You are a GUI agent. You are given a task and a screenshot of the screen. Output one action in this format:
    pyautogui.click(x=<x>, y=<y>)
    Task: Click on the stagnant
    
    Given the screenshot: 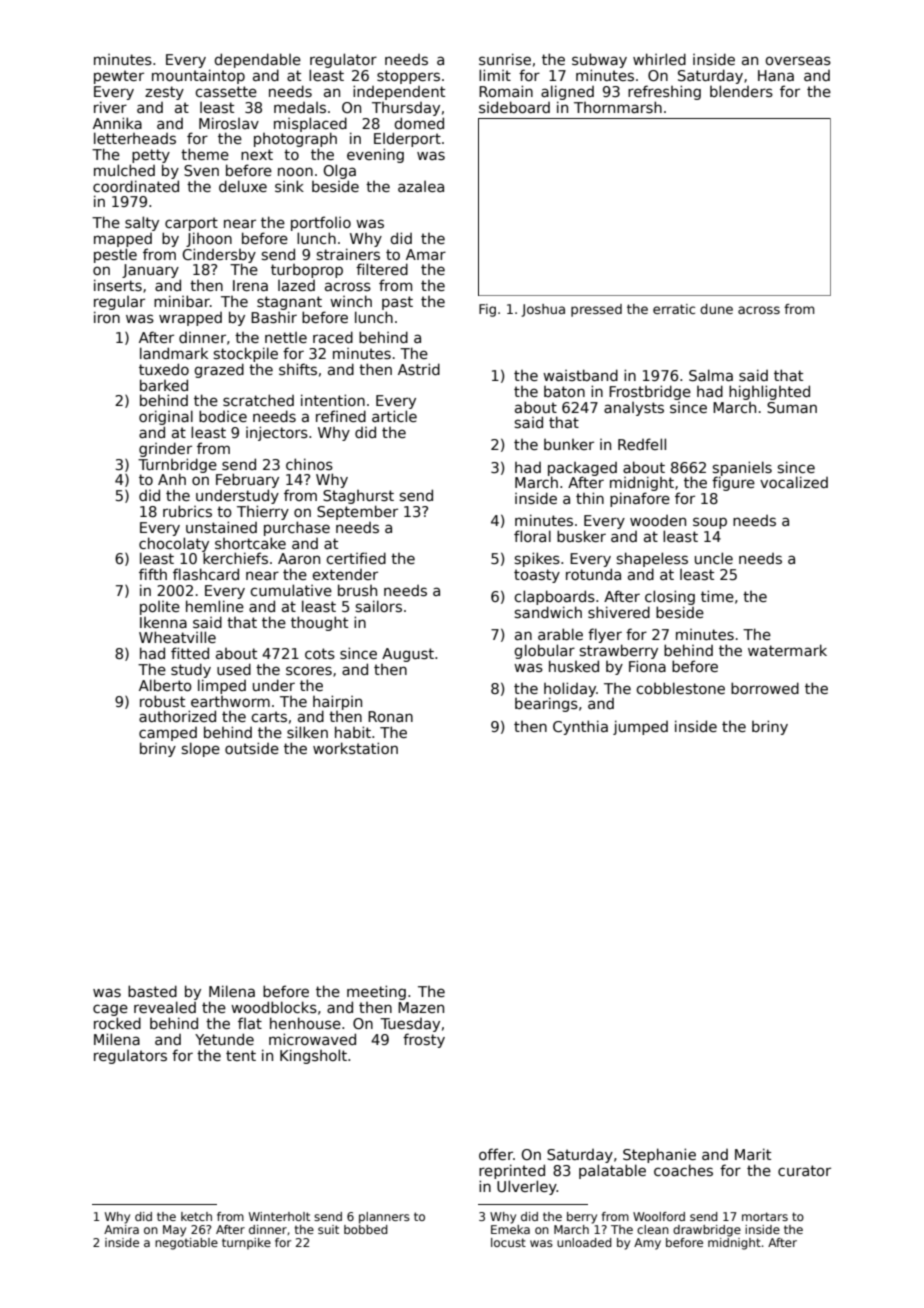 What is the action you would take?
    pyautogui.click(x=289, y=303)
